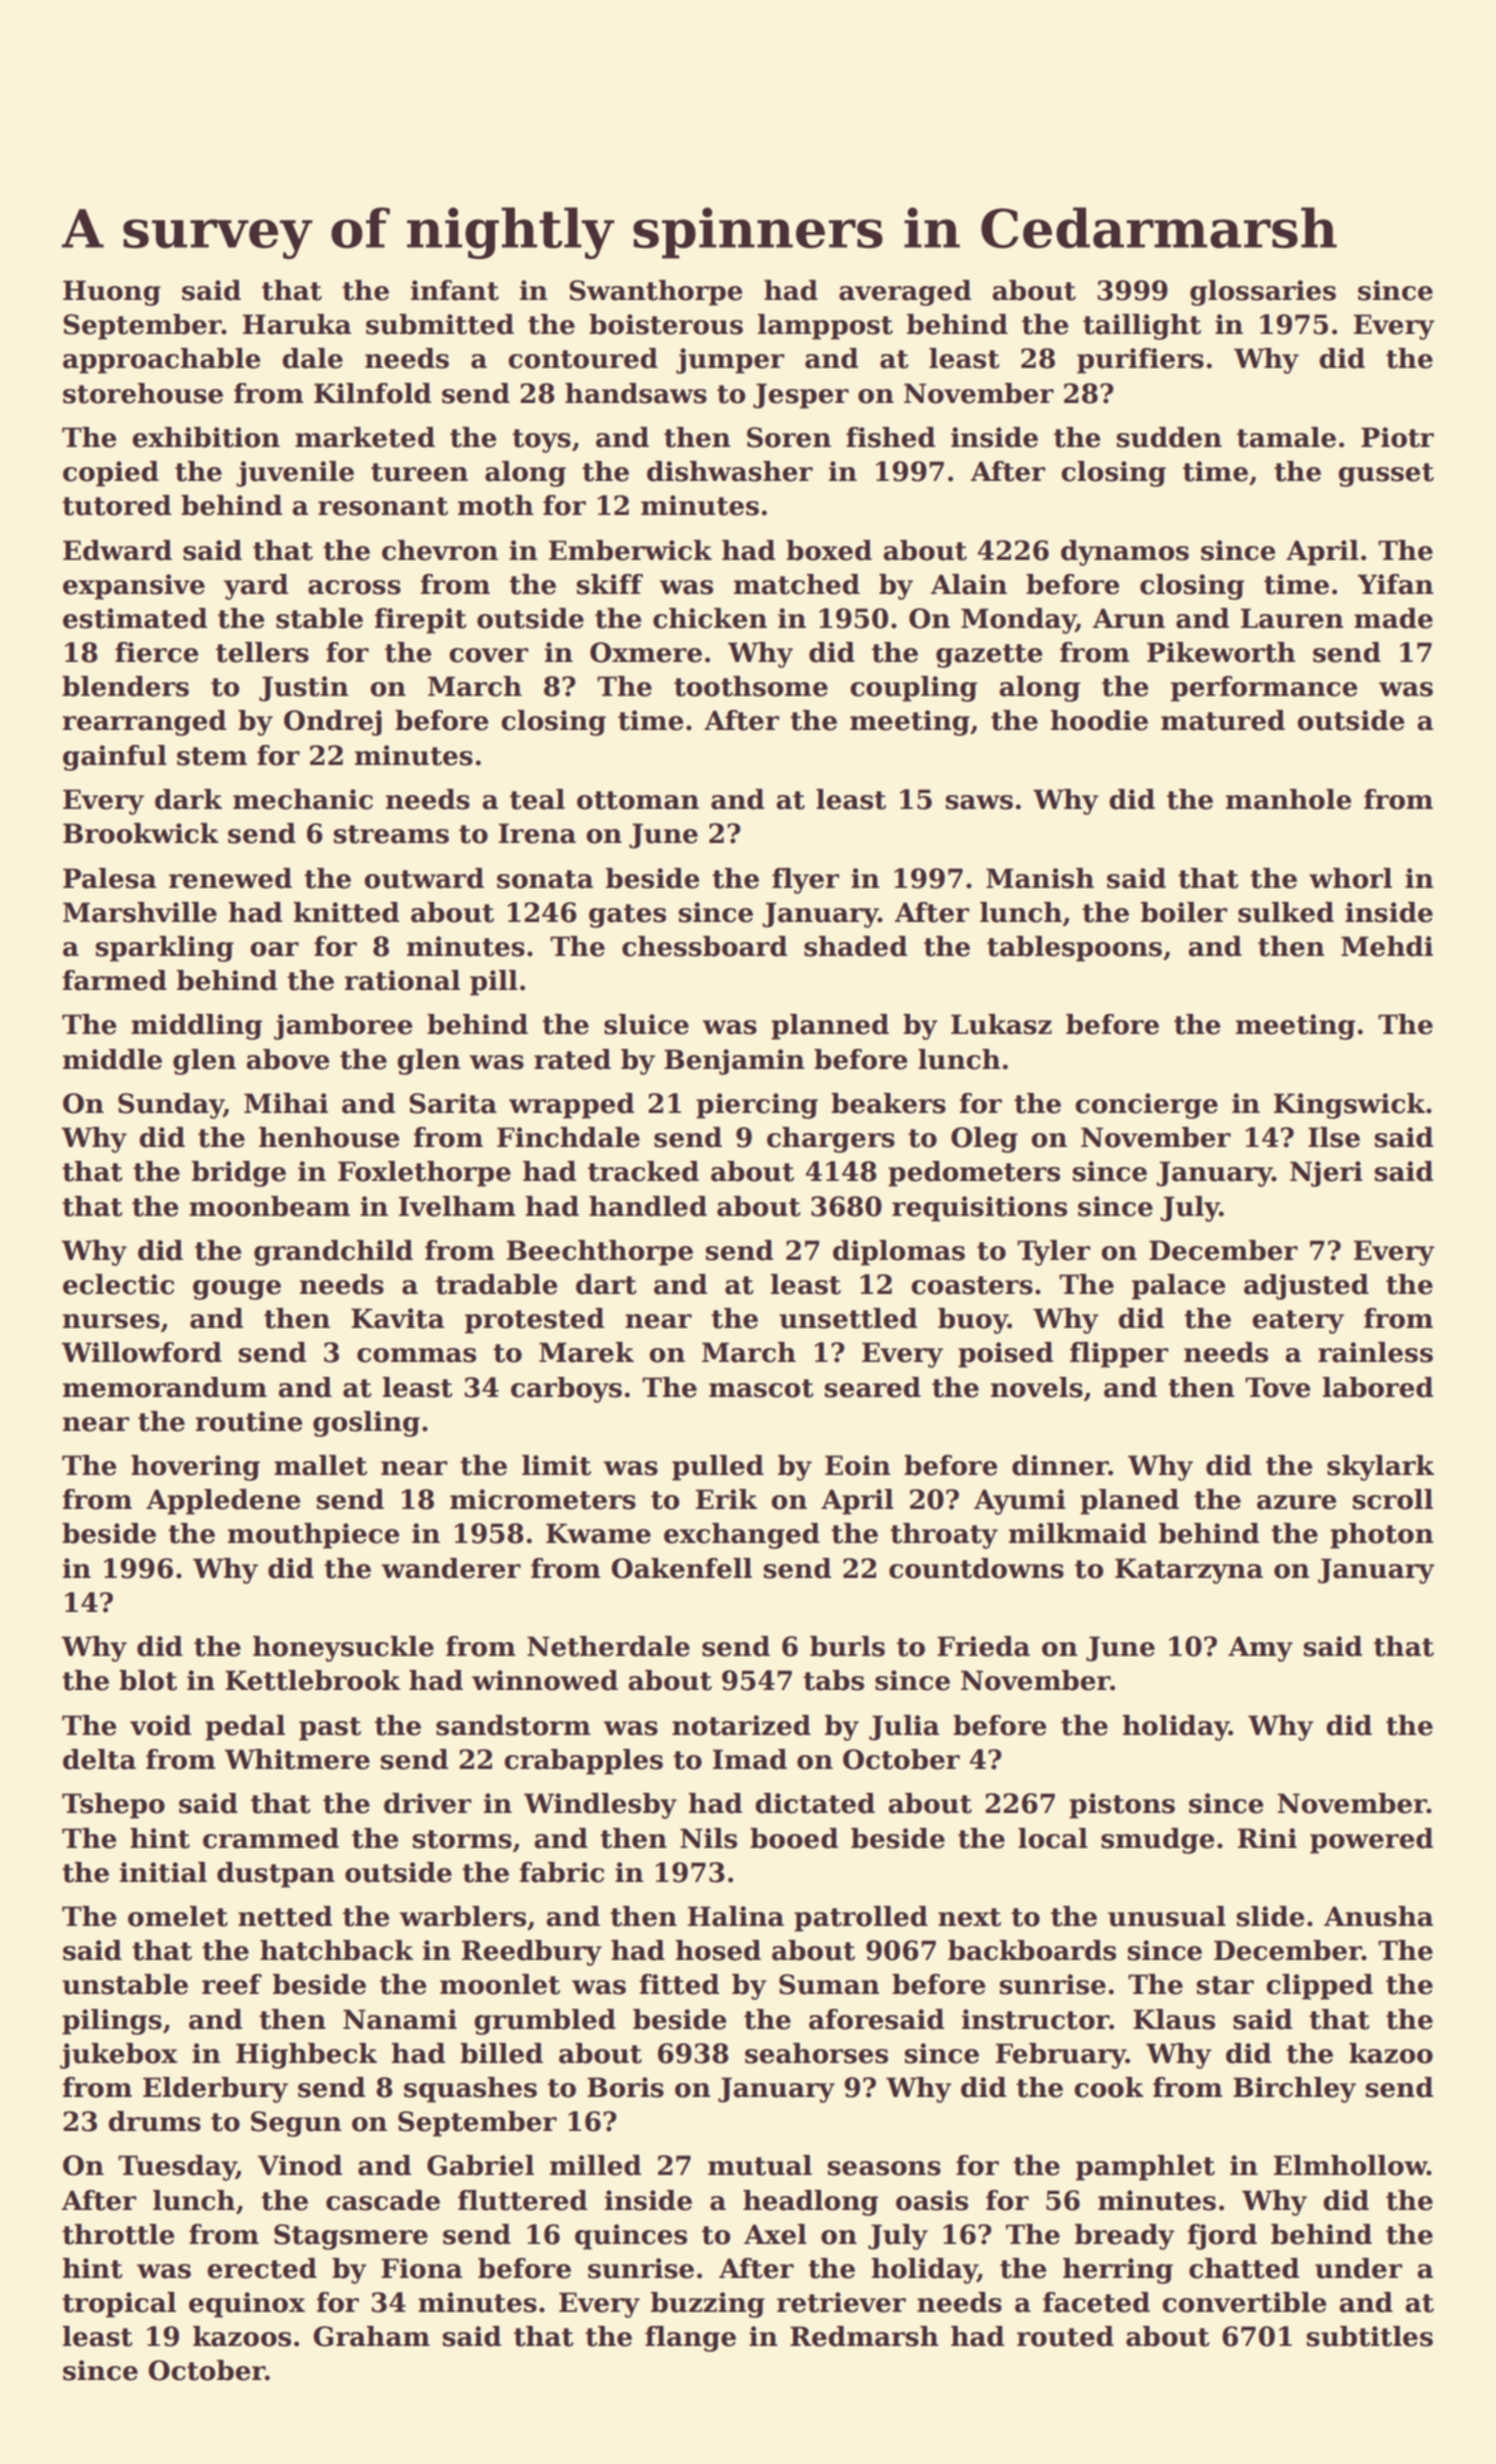 The width and height of the screenshot is (1496, 2464). I want to click on unsettled, so click(848, 1318).
